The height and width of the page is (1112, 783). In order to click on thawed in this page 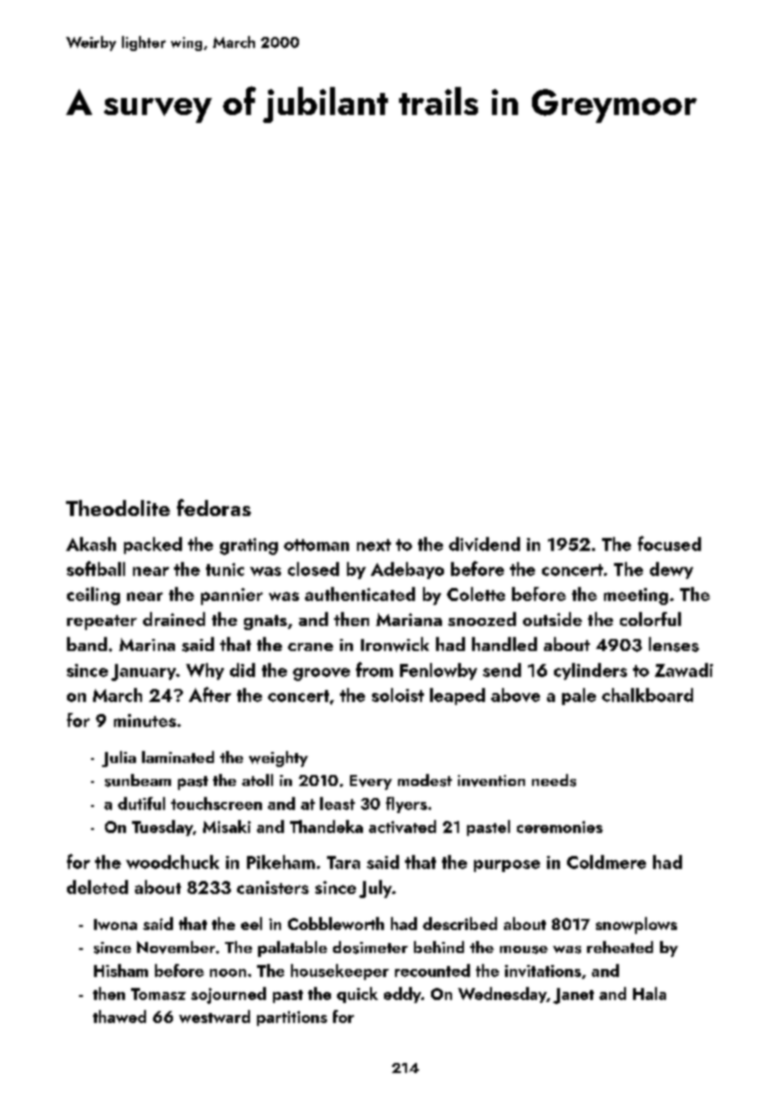, I will do `click(119, 1016)`.
